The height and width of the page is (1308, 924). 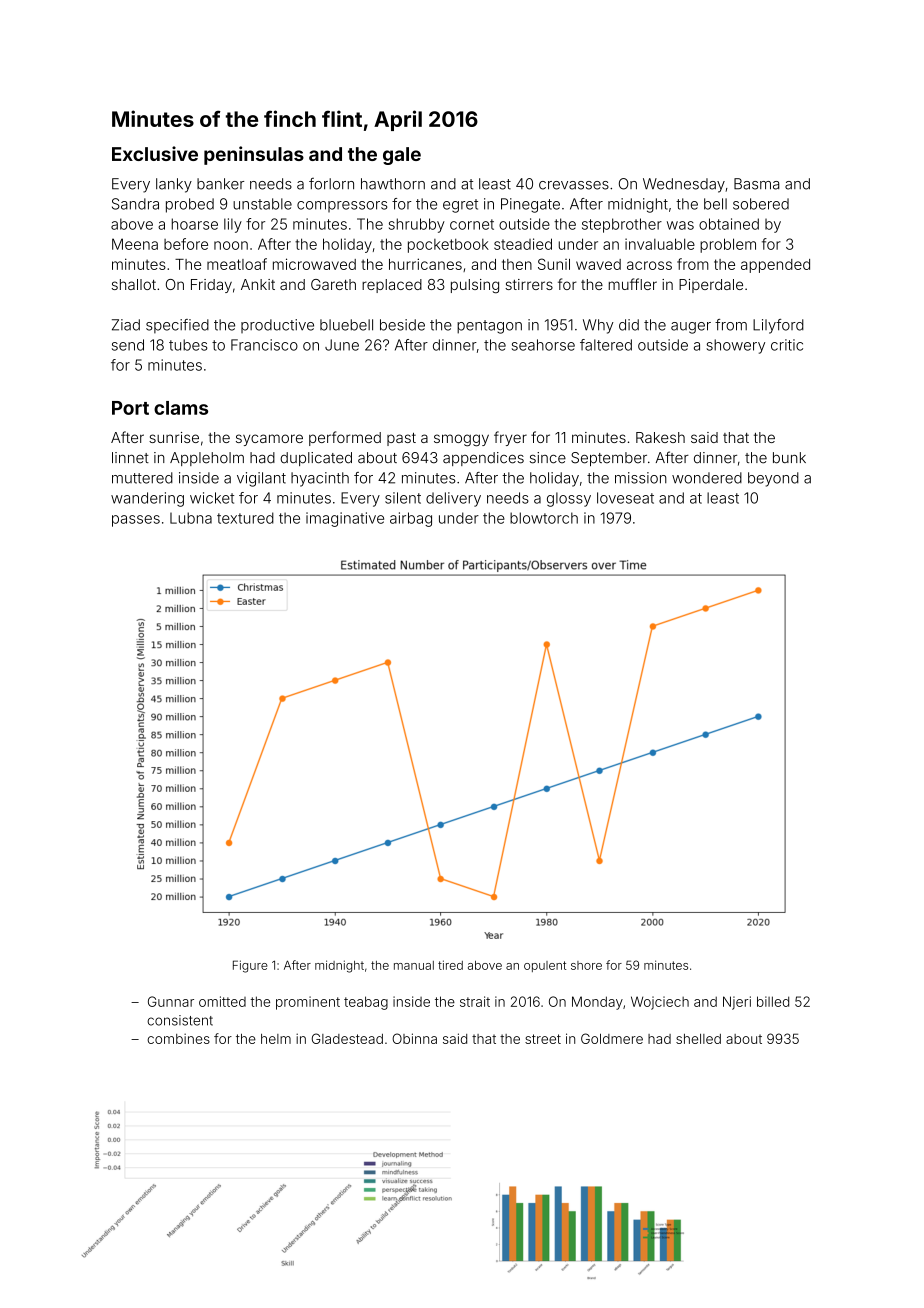 What do you see at coordinates (773, 479) in the page?
I see `beyond` at bounding box center [773, 479].
